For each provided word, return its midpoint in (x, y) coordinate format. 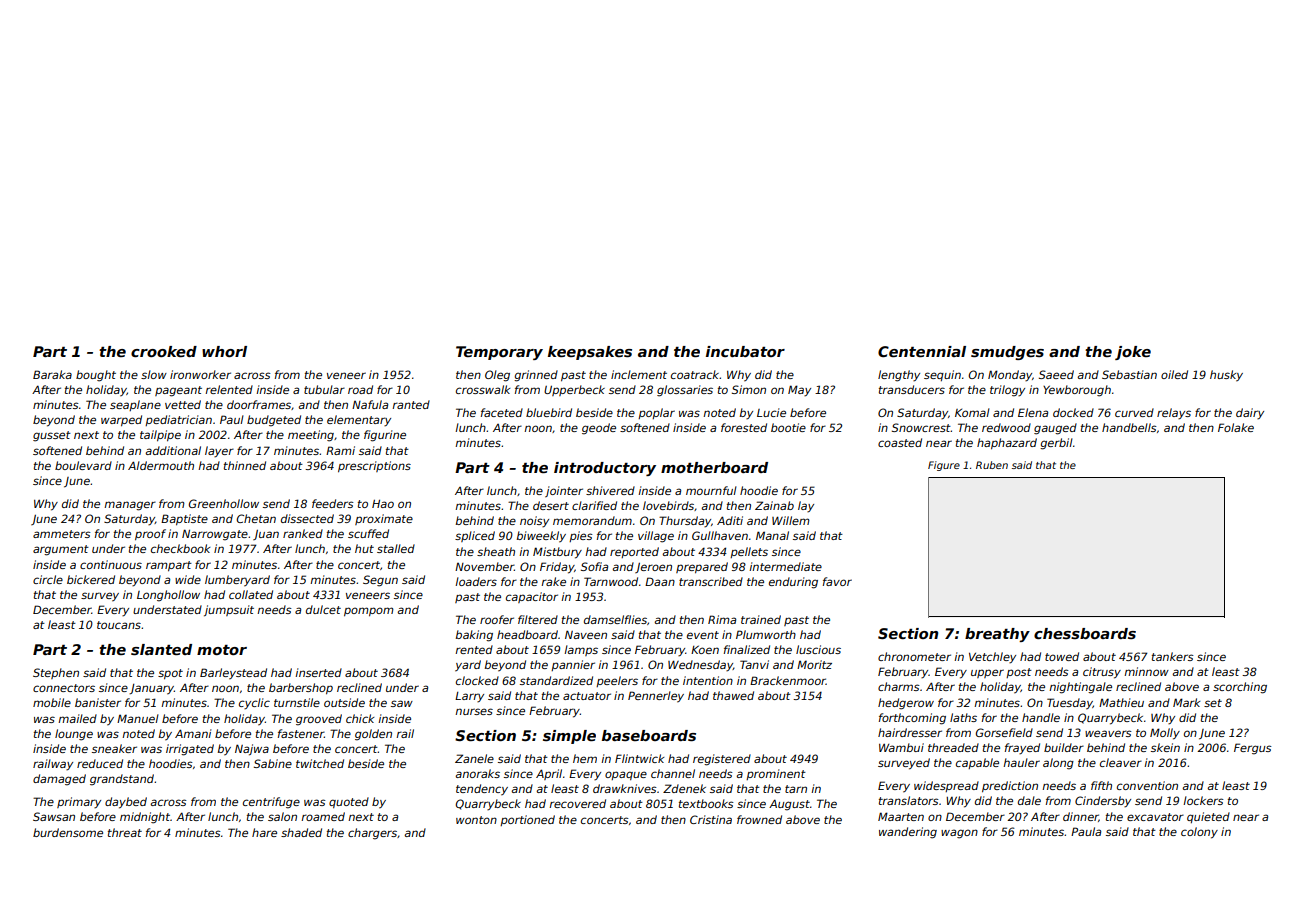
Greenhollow (224, 503)
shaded (301, 832)
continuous (111, 564)
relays (1174, 414)
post (1019, 673)
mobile (52, 702)
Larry (469, 697)
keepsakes (590, 353)
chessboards (1085, 633)
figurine (385, 436)
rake (553, 581)
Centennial (922, 351)
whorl (224, 351)
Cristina (711, 819)
